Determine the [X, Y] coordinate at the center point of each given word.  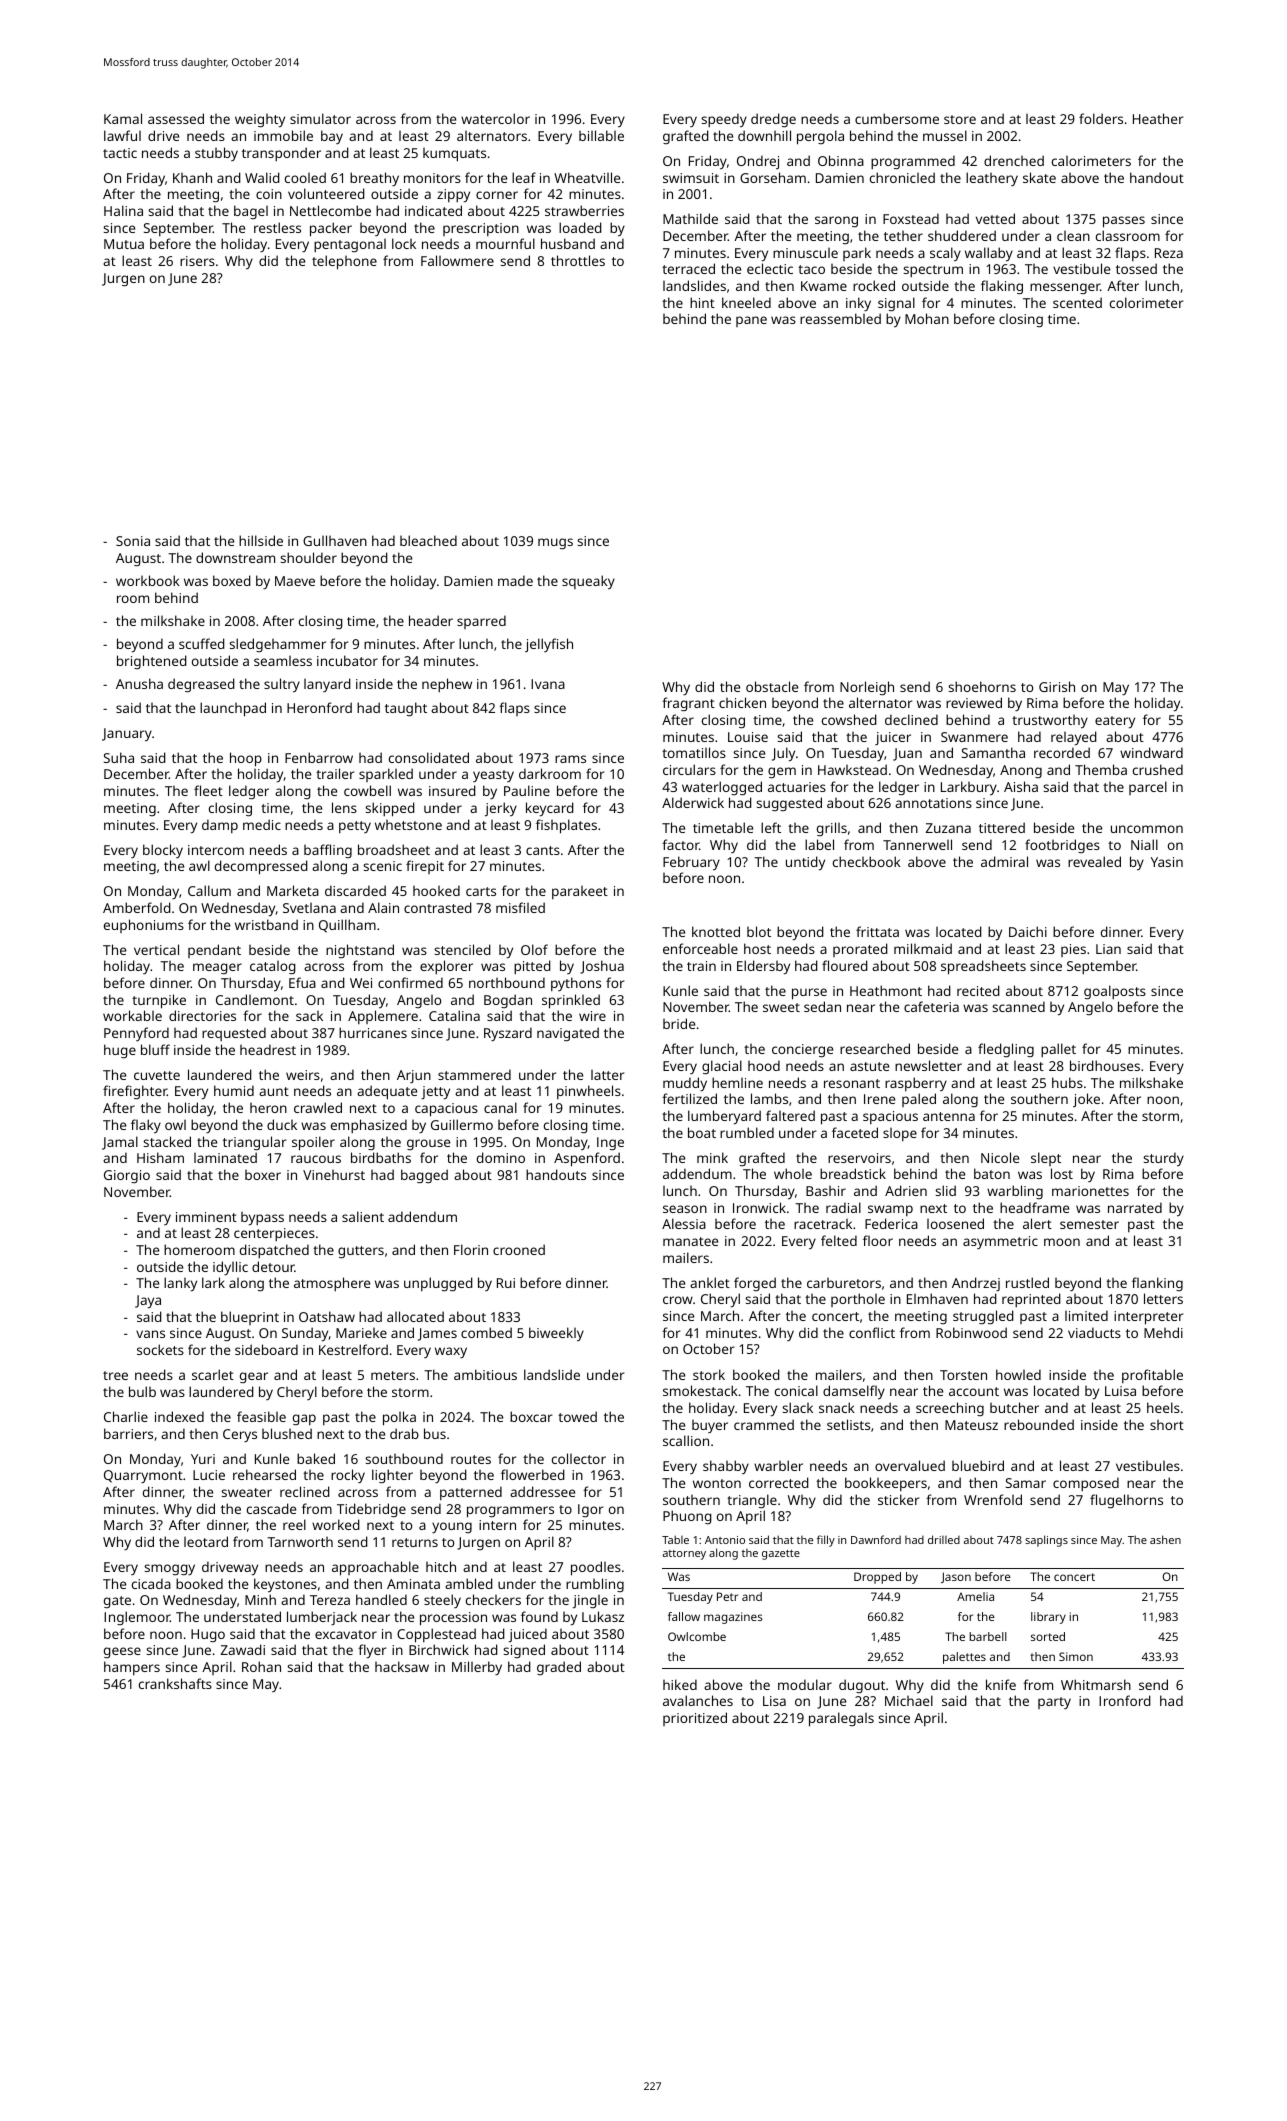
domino [501, 1157]
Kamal [123, 118]
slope [900, 1134]
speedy [724, 120]
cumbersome [897, 118]
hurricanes [373, 1032]
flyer [372, 1651]
